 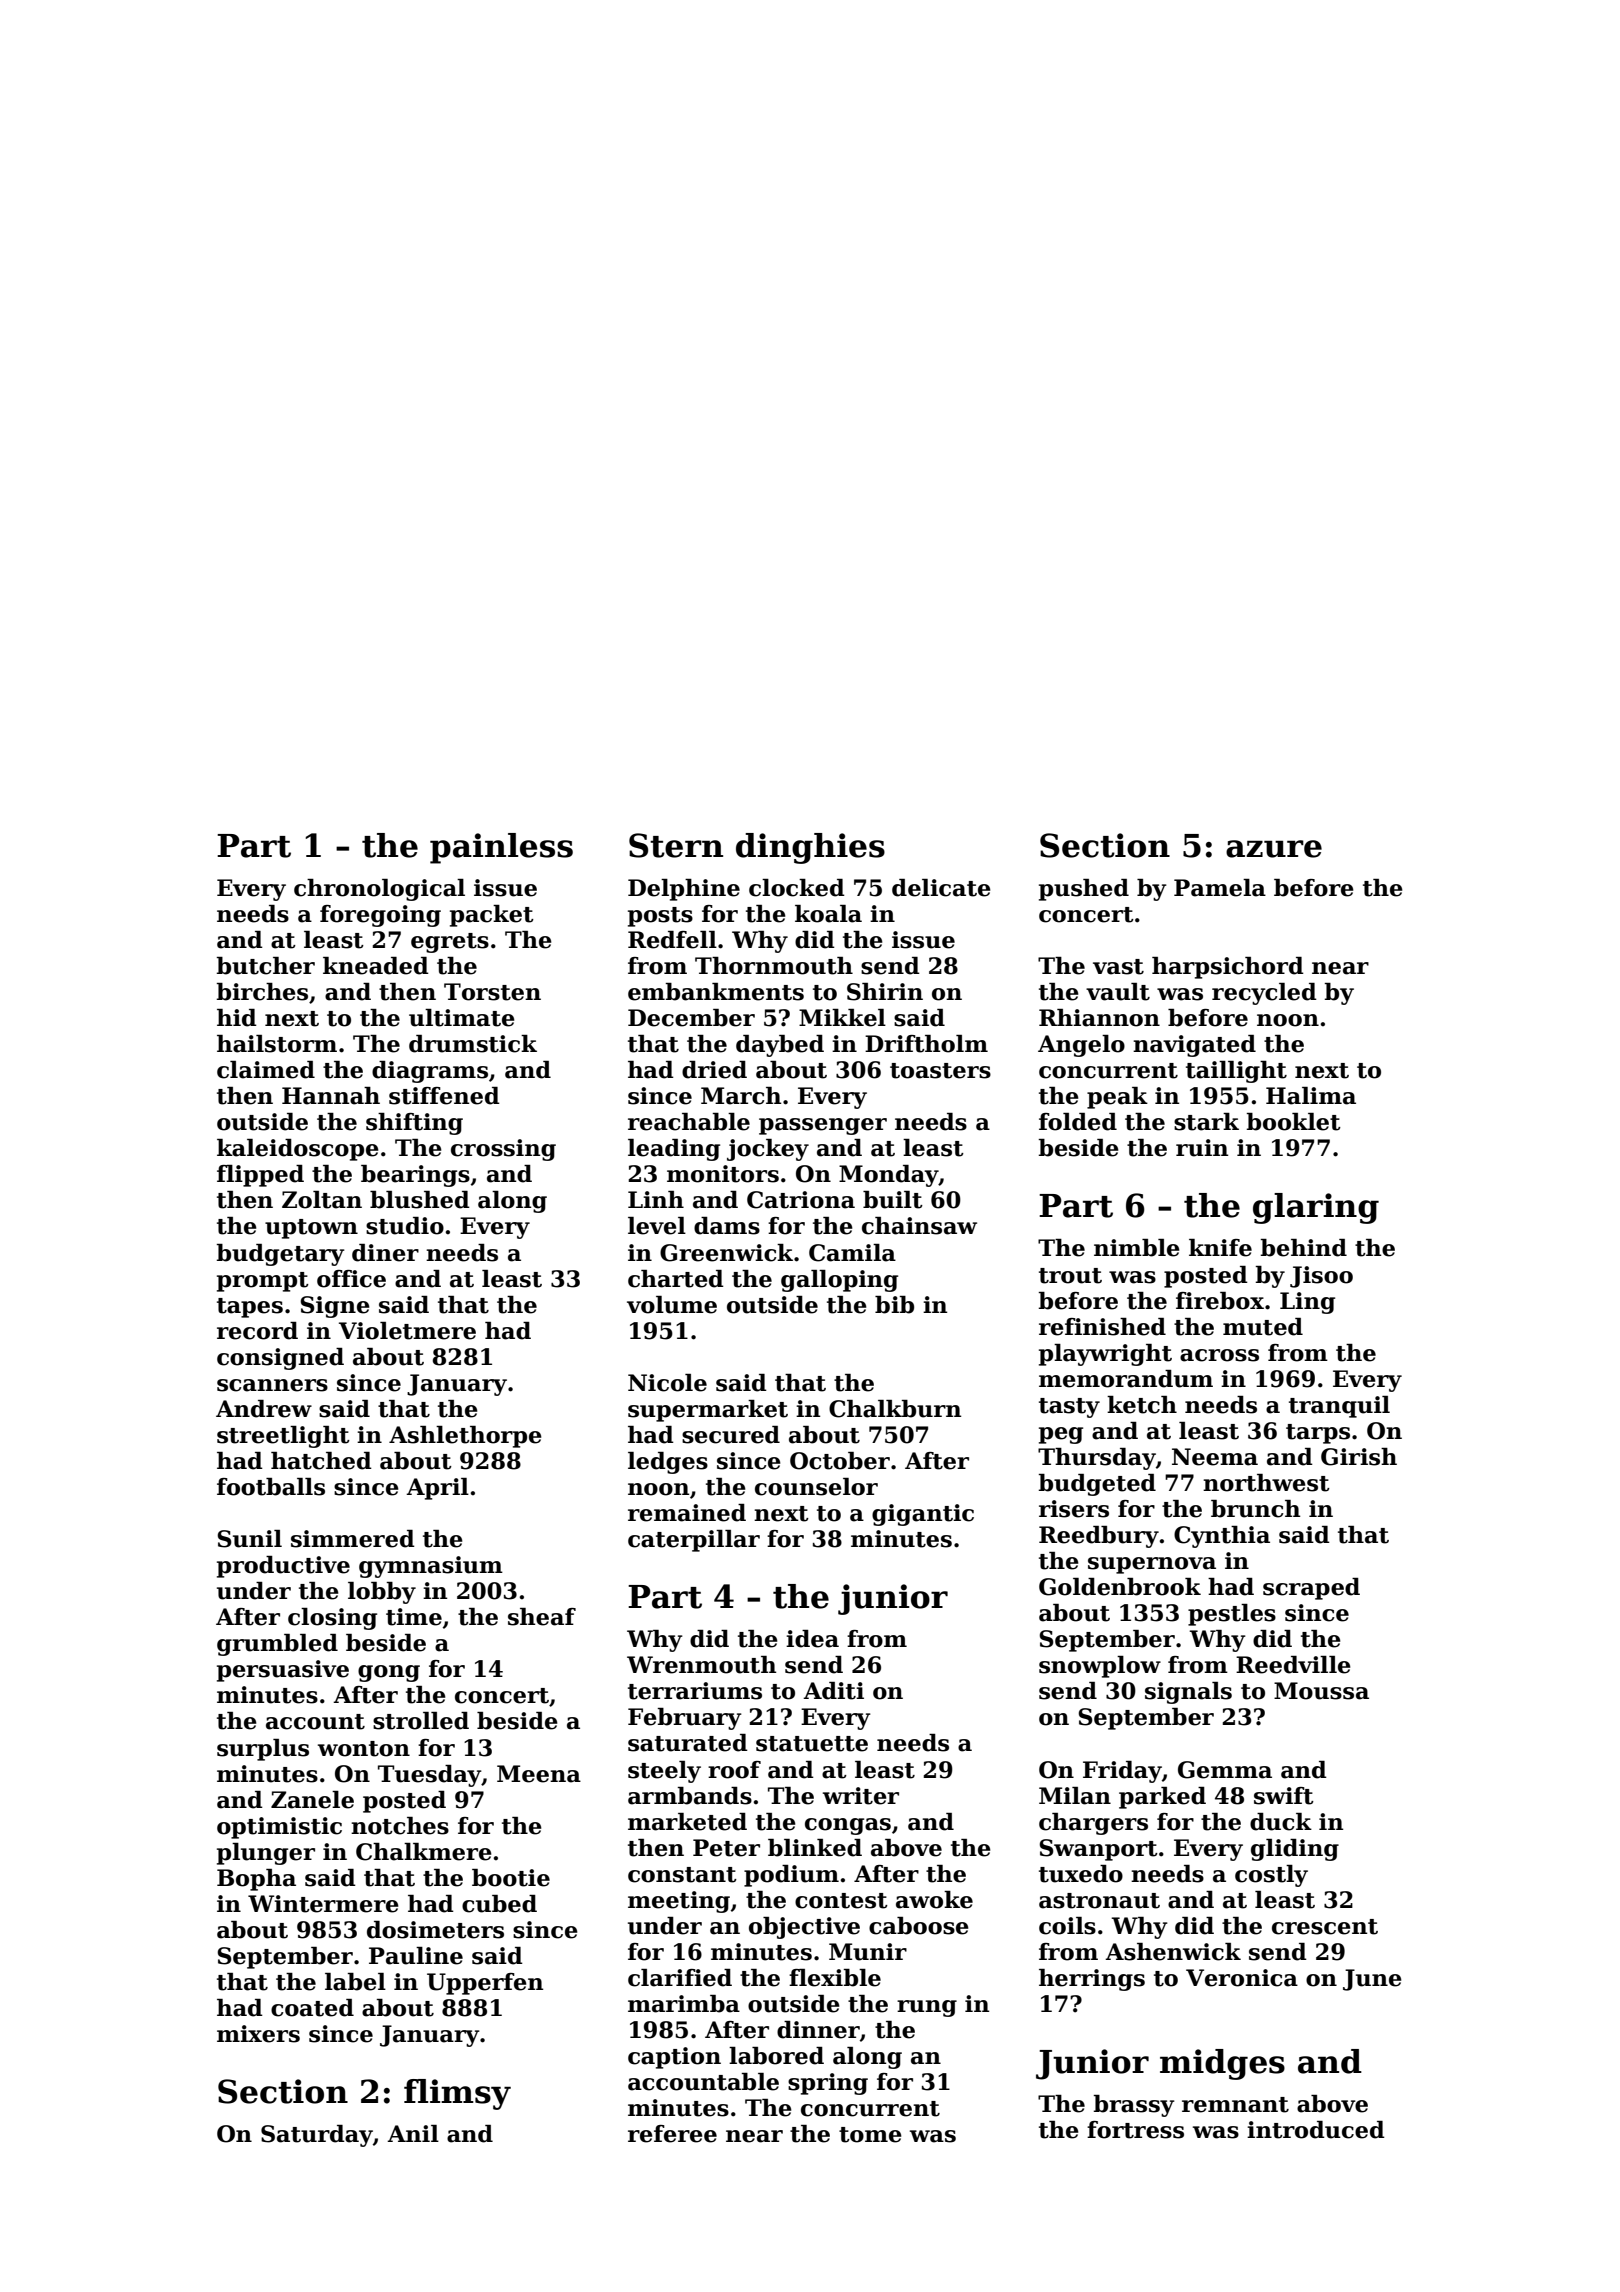 I want to click on Ashlethorpe, so click(x=465, y=1437).
